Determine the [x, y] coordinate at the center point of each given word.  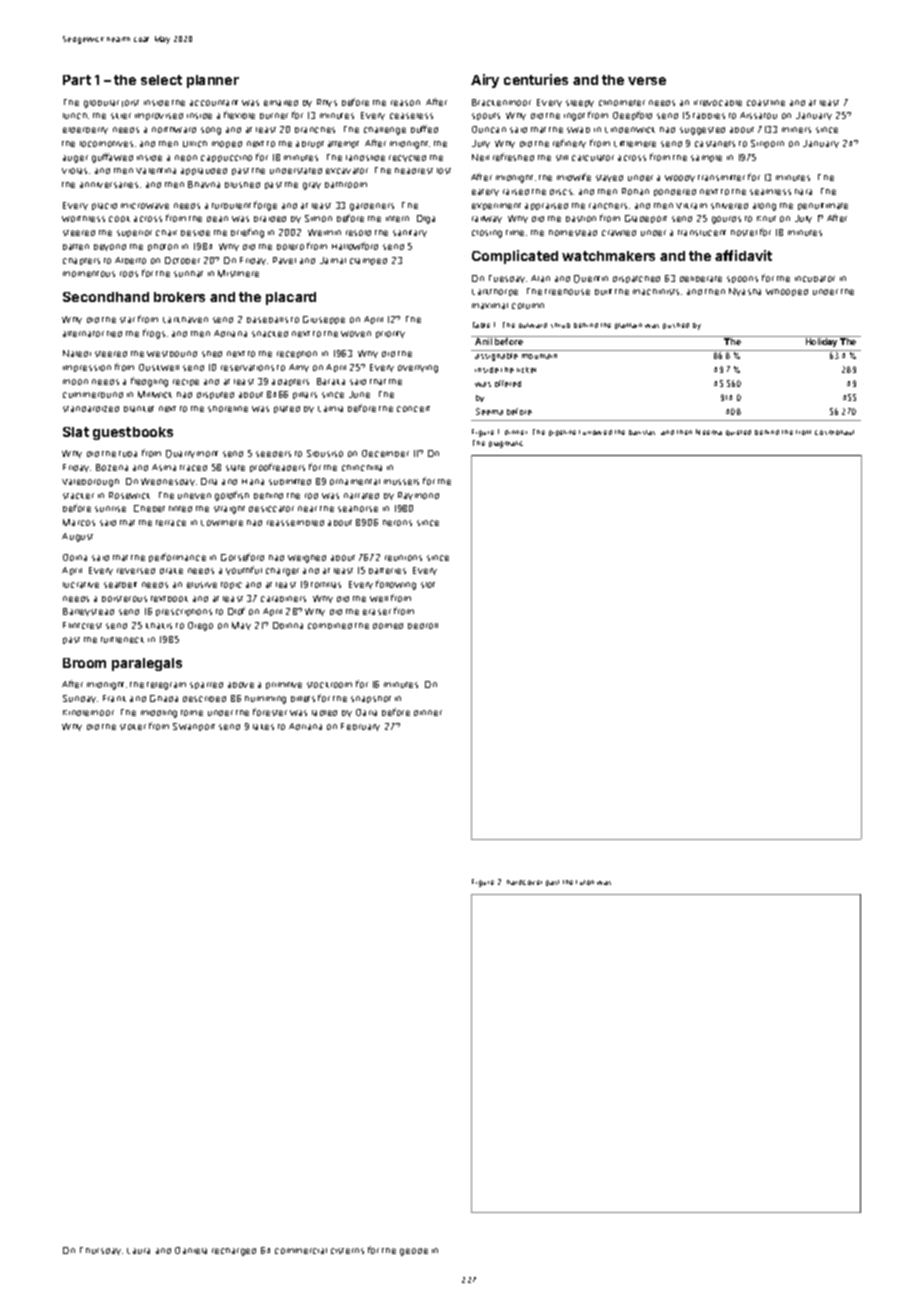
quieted [738, 433]
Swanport [194, 727]
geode [414, 1252]
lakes [263, 727]
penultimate [823, 206]
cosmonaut [834, 432]
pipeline [562, 433]
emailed [281, 103]
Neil [480, 157]
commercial [301, 1251]
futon [585, 882]
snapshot [371, 699]
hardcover [524, 882]
